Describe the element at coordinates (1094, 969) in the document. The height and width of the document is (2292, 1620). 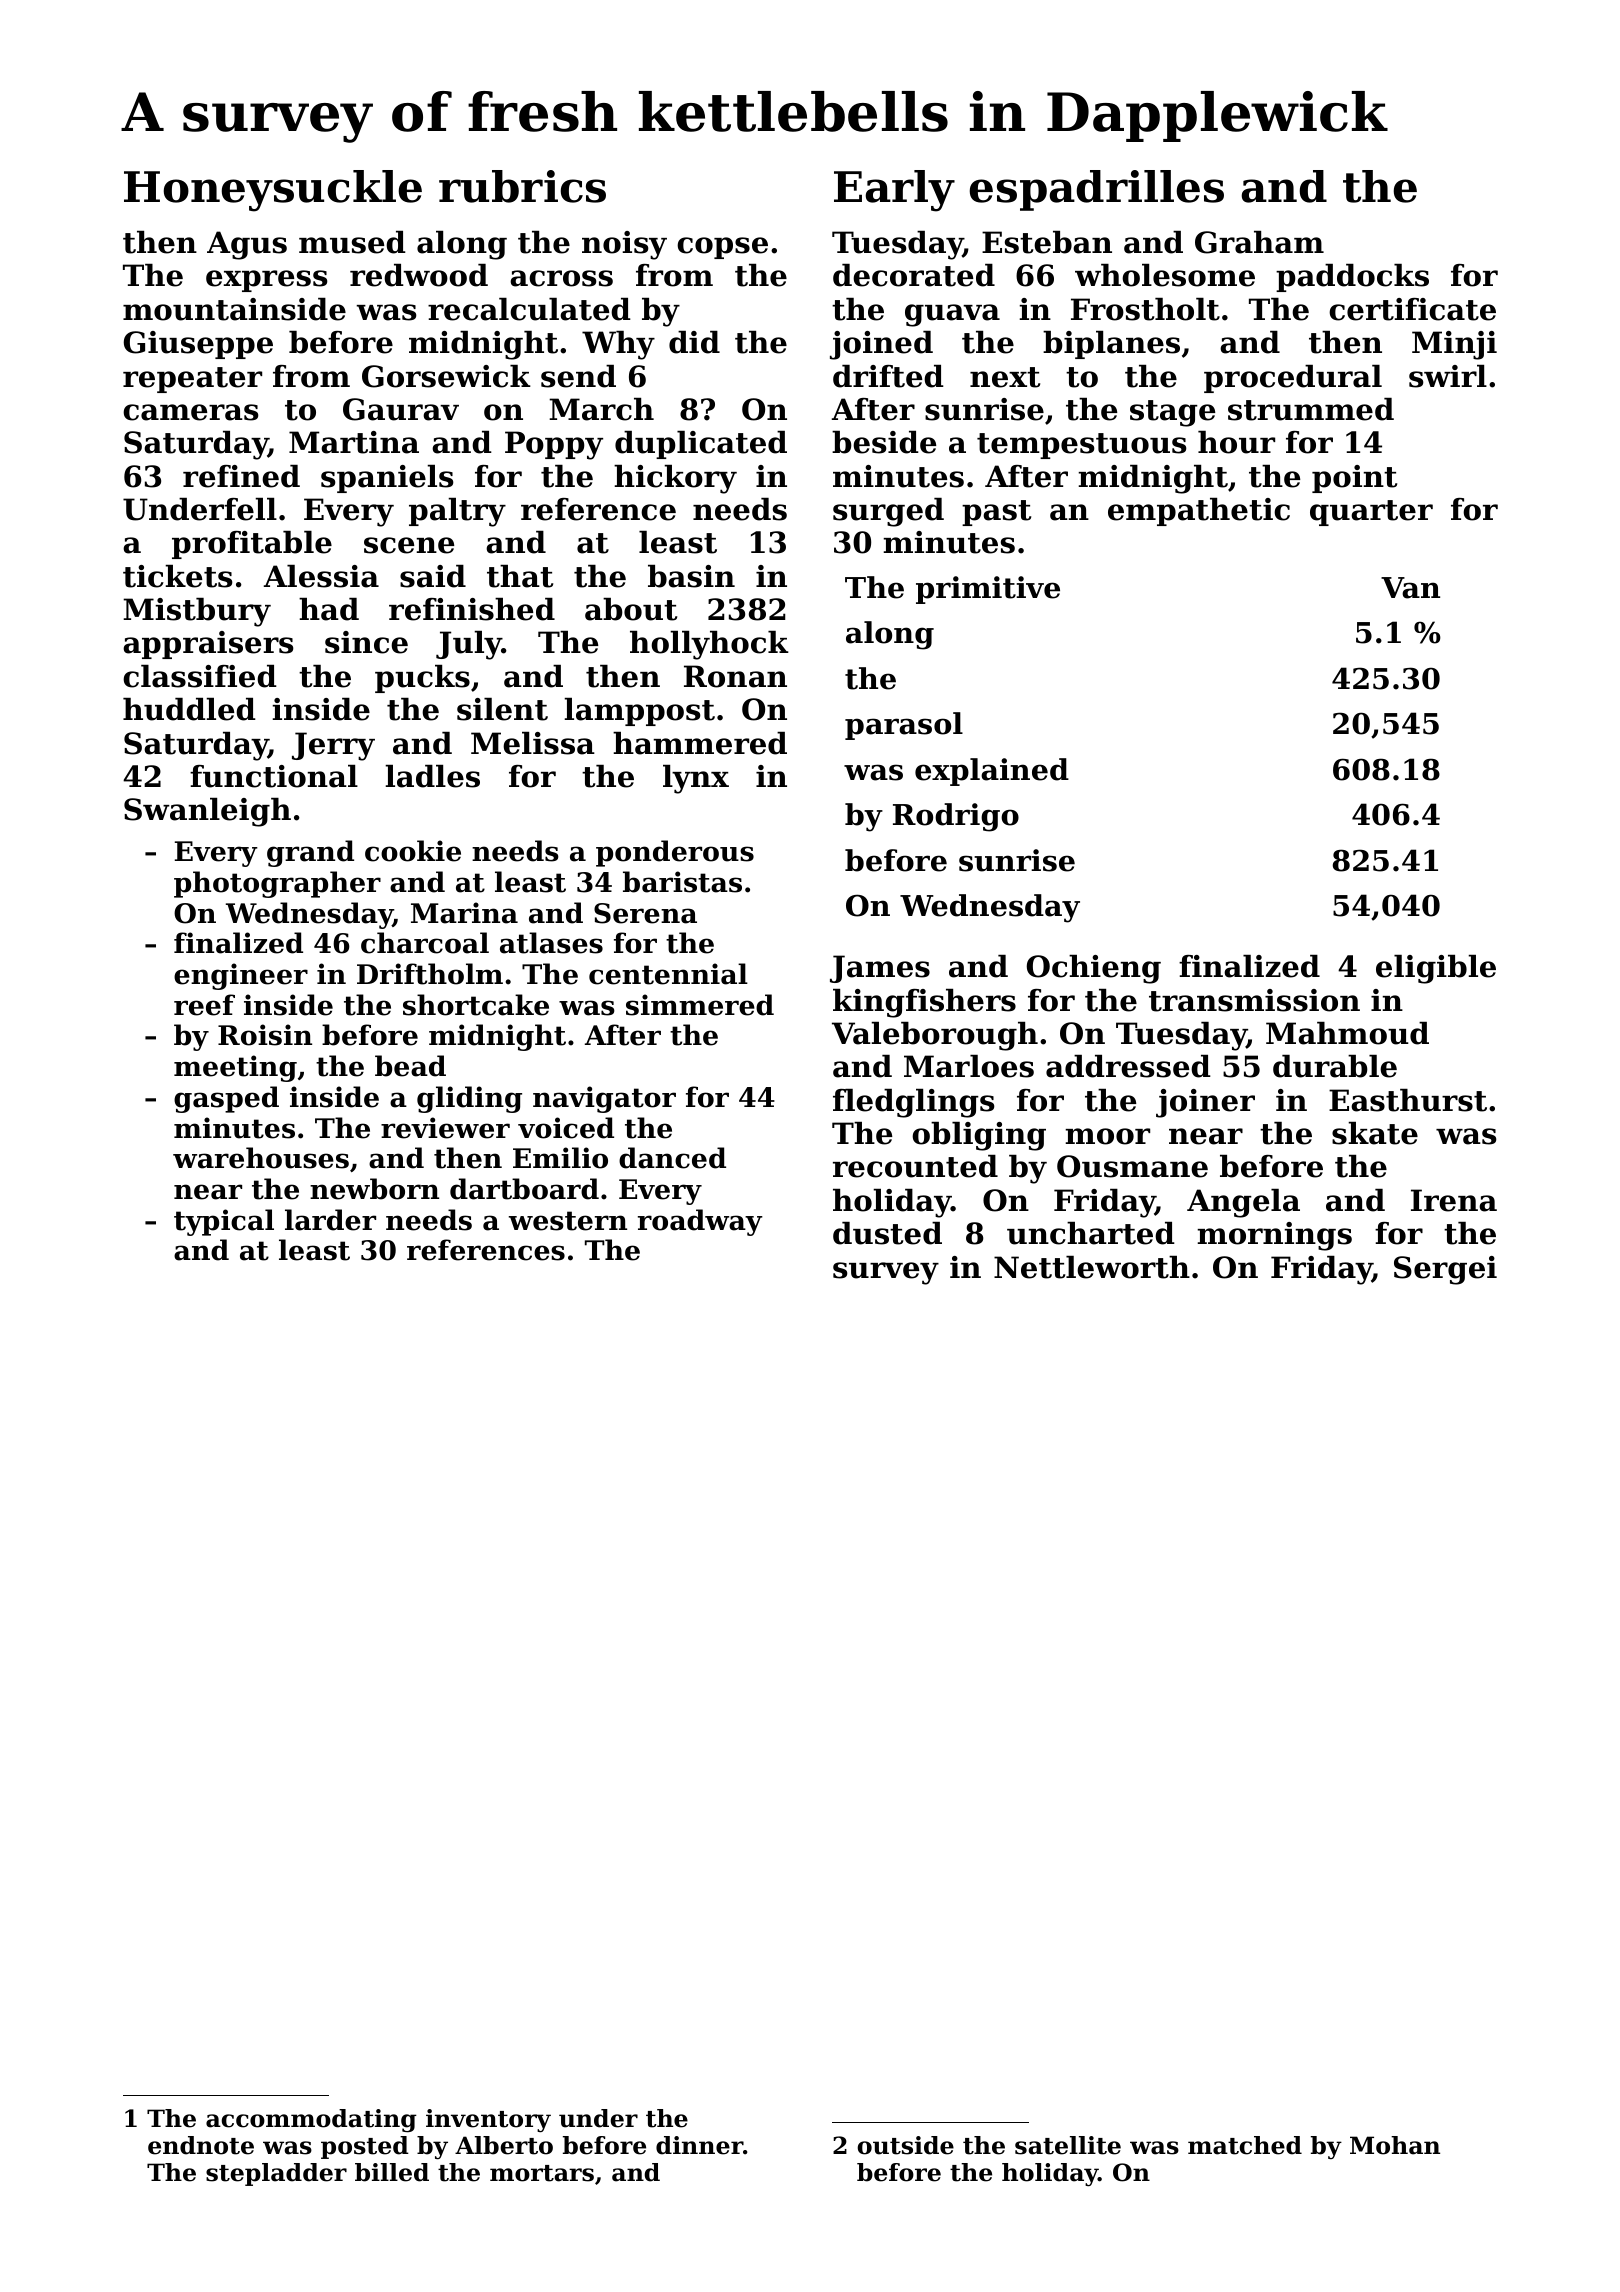
I see `Ochieng` at that location.
